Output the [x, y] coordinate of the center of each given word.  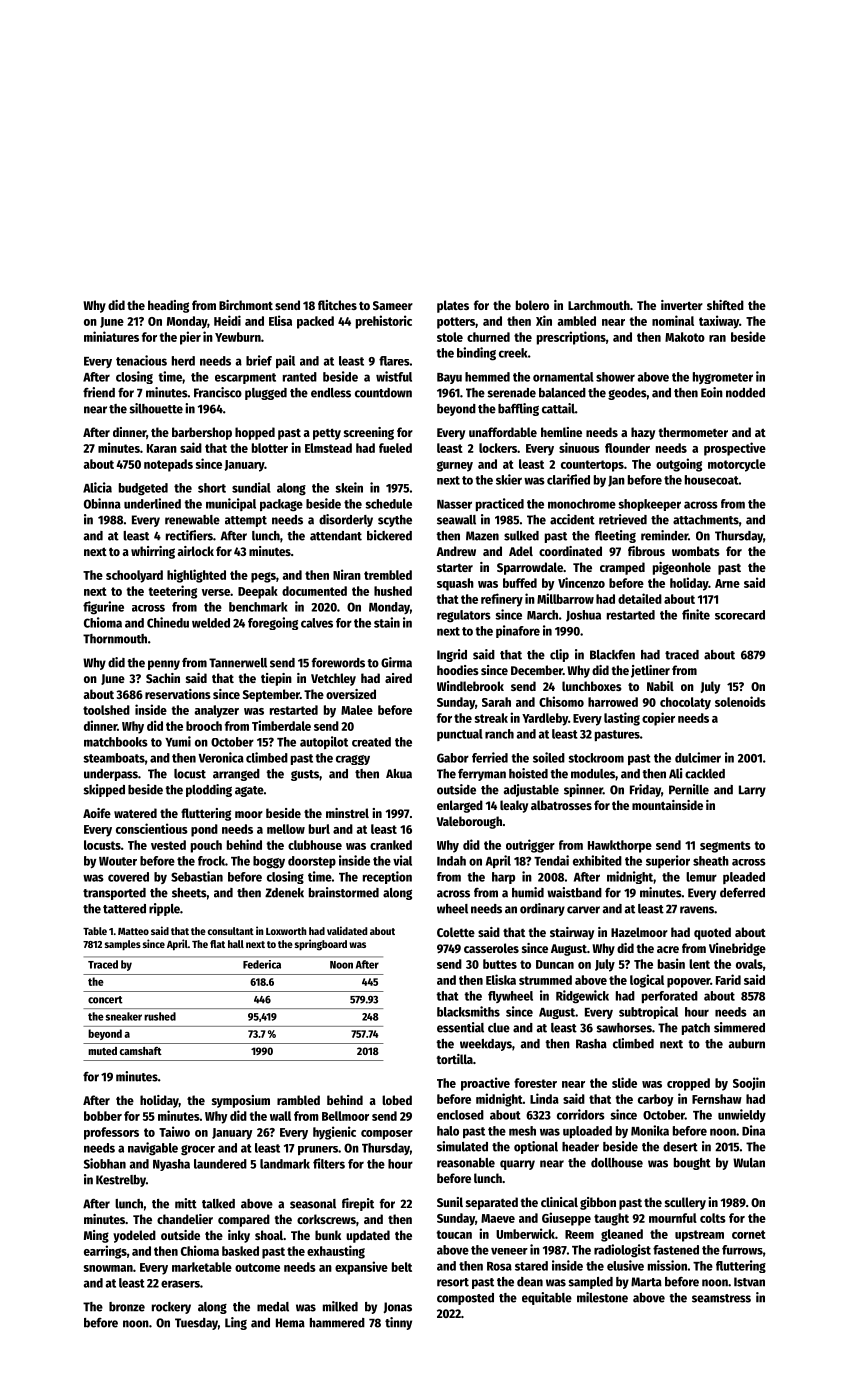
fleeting [615, 536]
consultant [231, 931]
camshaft [141, 1051]
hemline [561, 432]
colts [713, 1218]
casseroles [491, 948]
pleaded [744, 878]
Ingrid [452, 655]
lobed [397, 1100]
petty [327, 434]
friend [99, 392]
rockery [171, 1308]
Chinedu [168, 622]
